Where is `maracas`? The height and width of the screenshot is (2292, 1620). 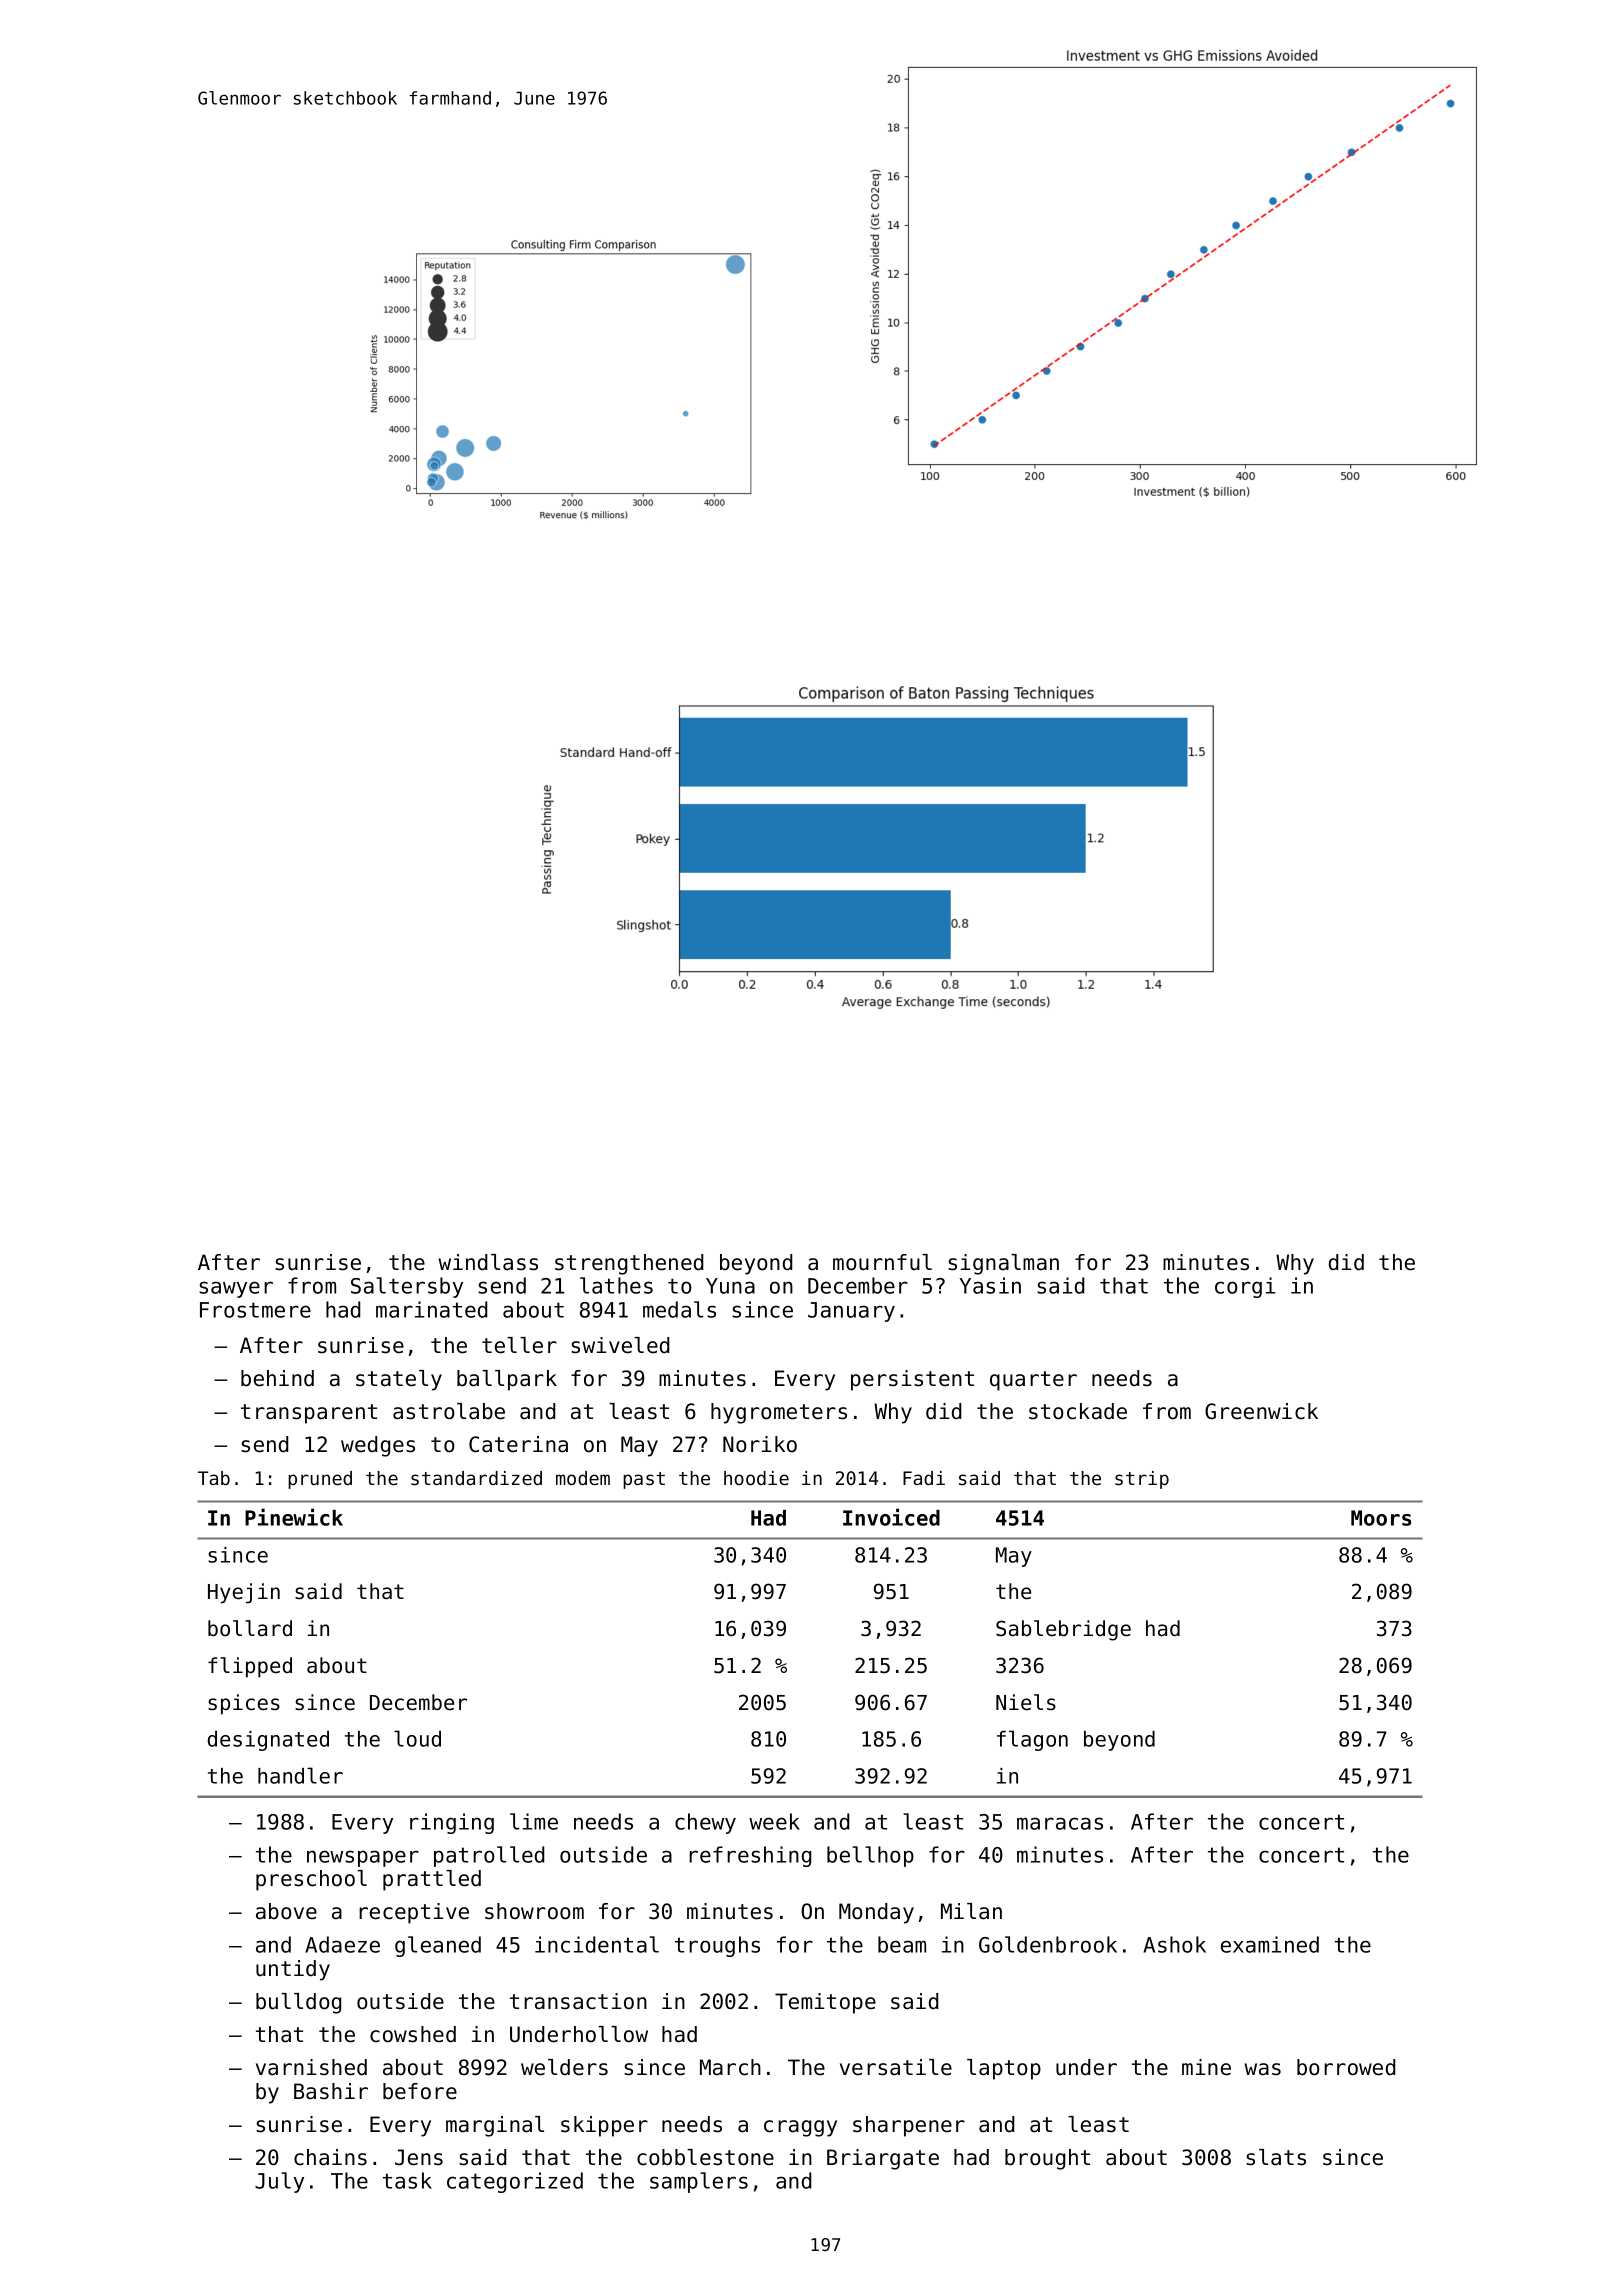 maracas is located at coordinates (1060, 1823).
